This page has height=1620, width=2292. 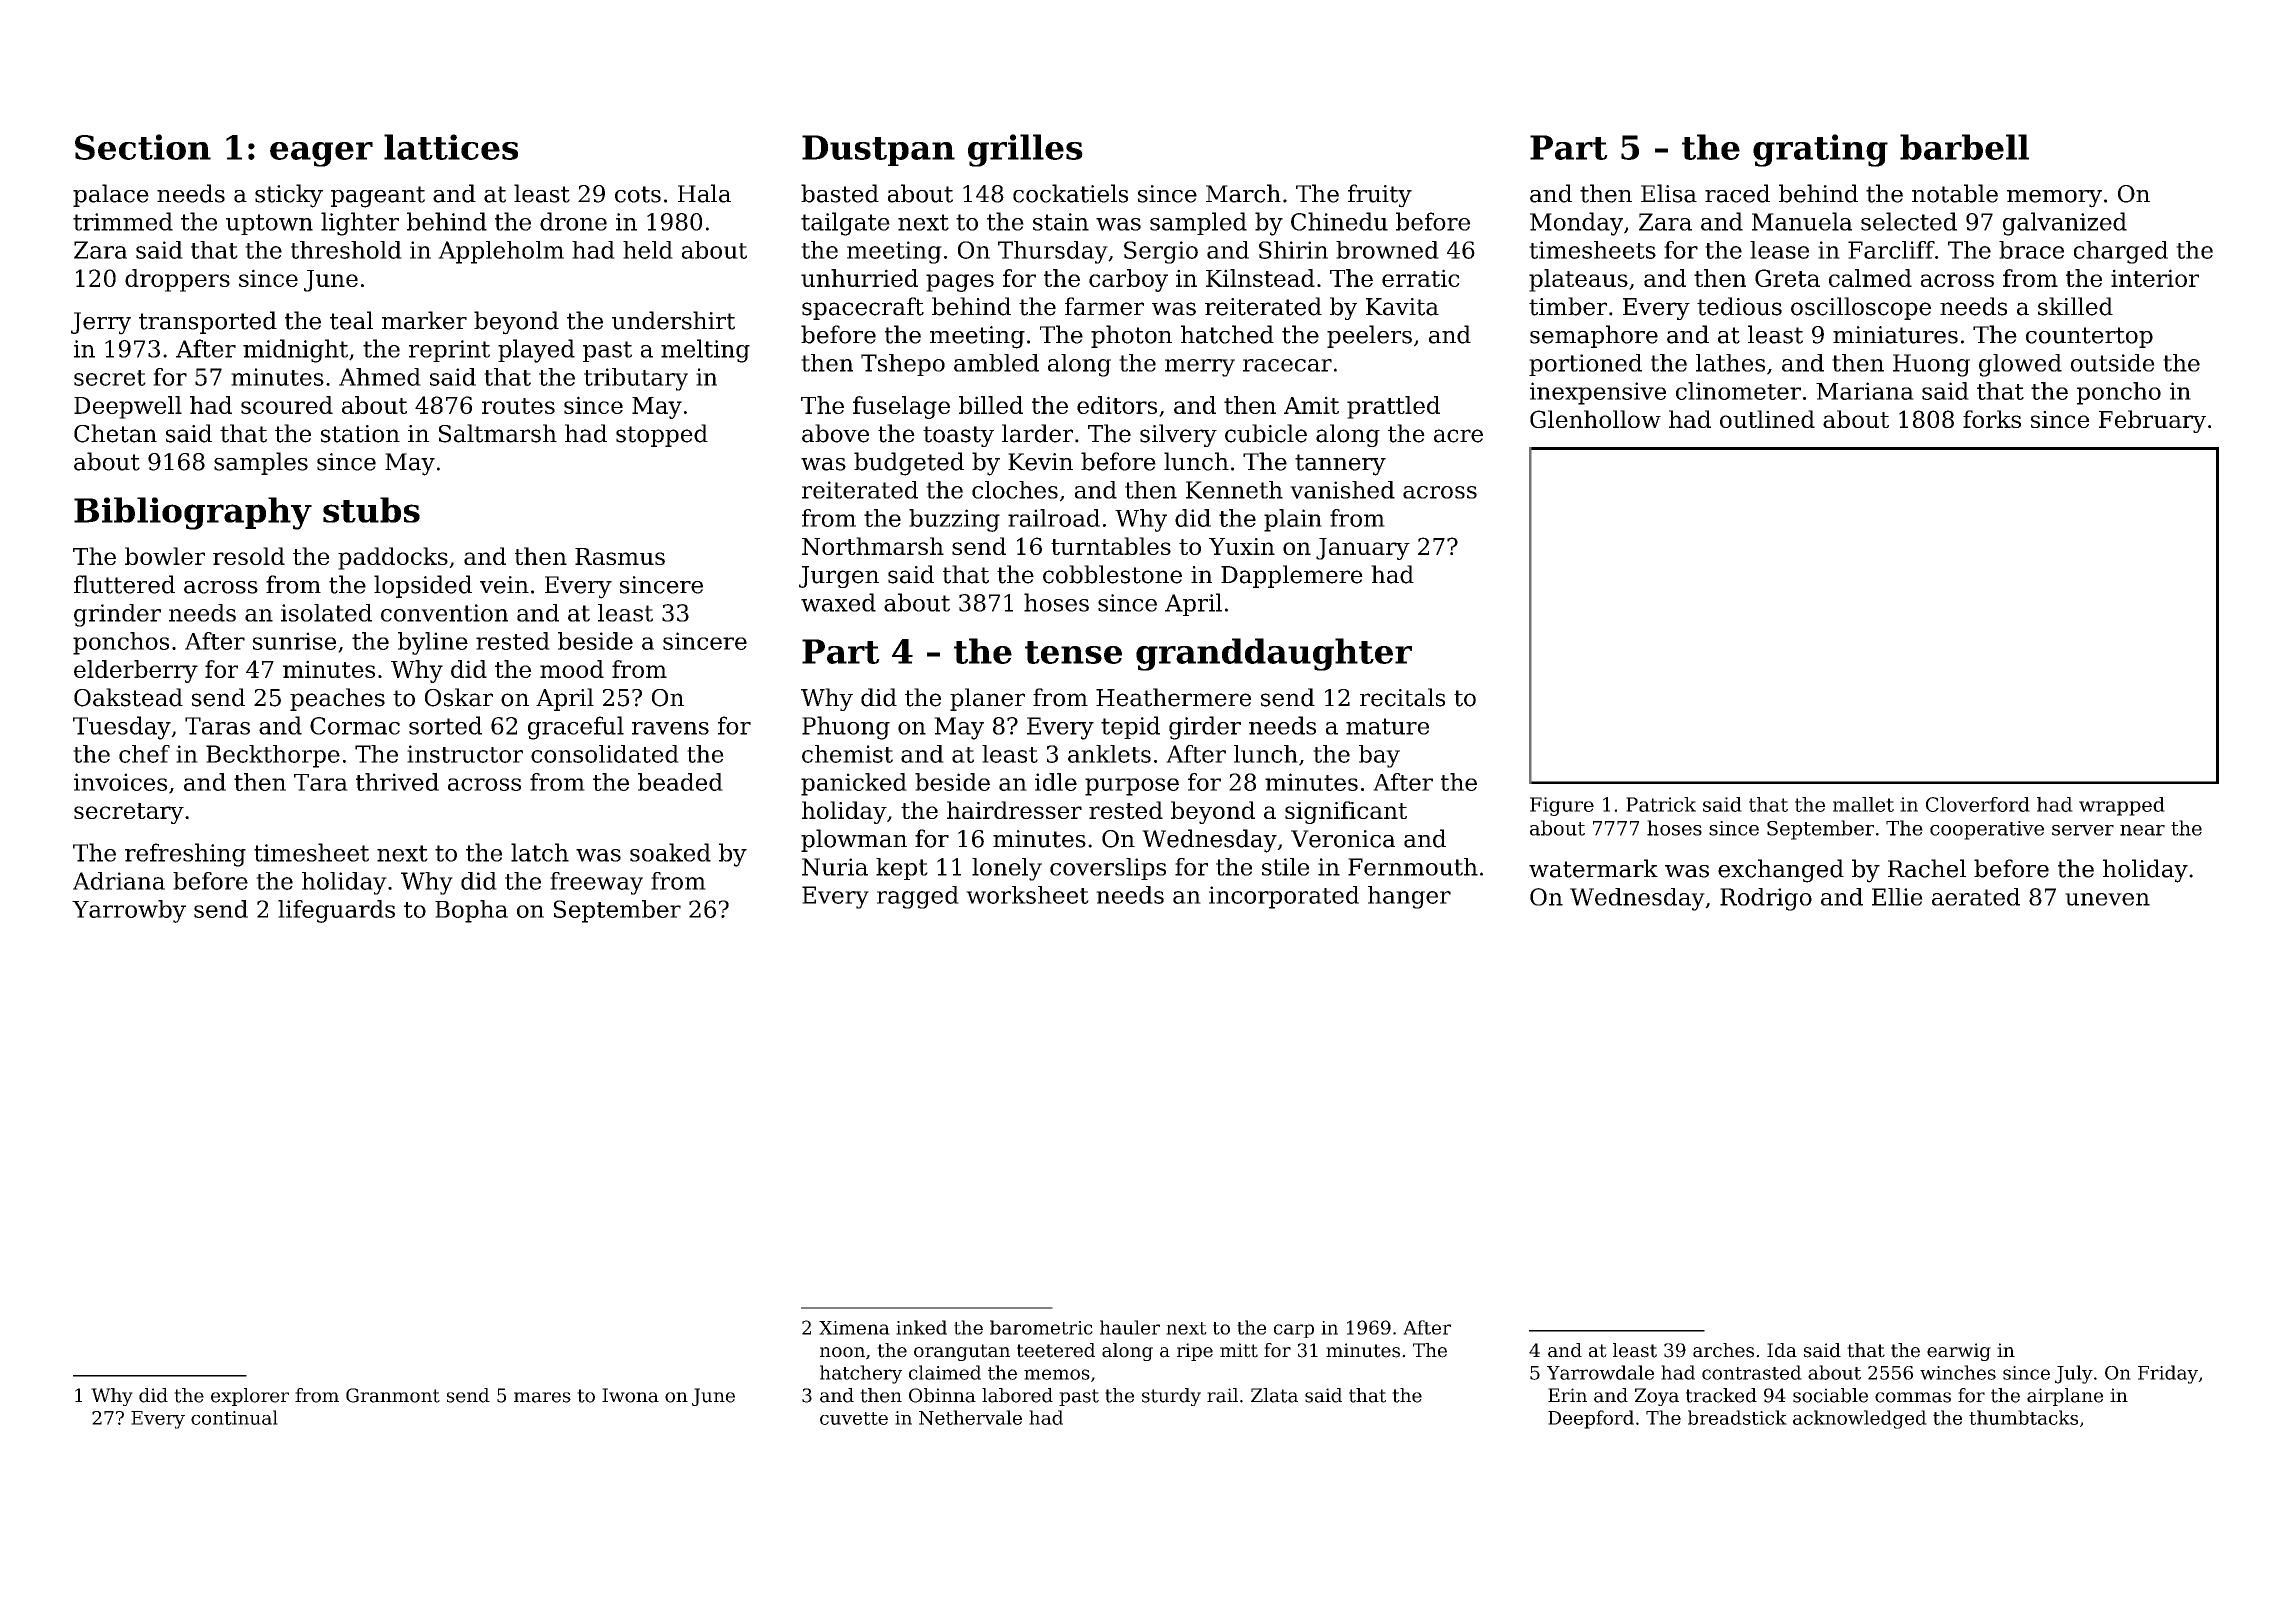 What do you see at coordinates (540, 852) in the page?
I see `latch` at bounding box center [540, 852].
